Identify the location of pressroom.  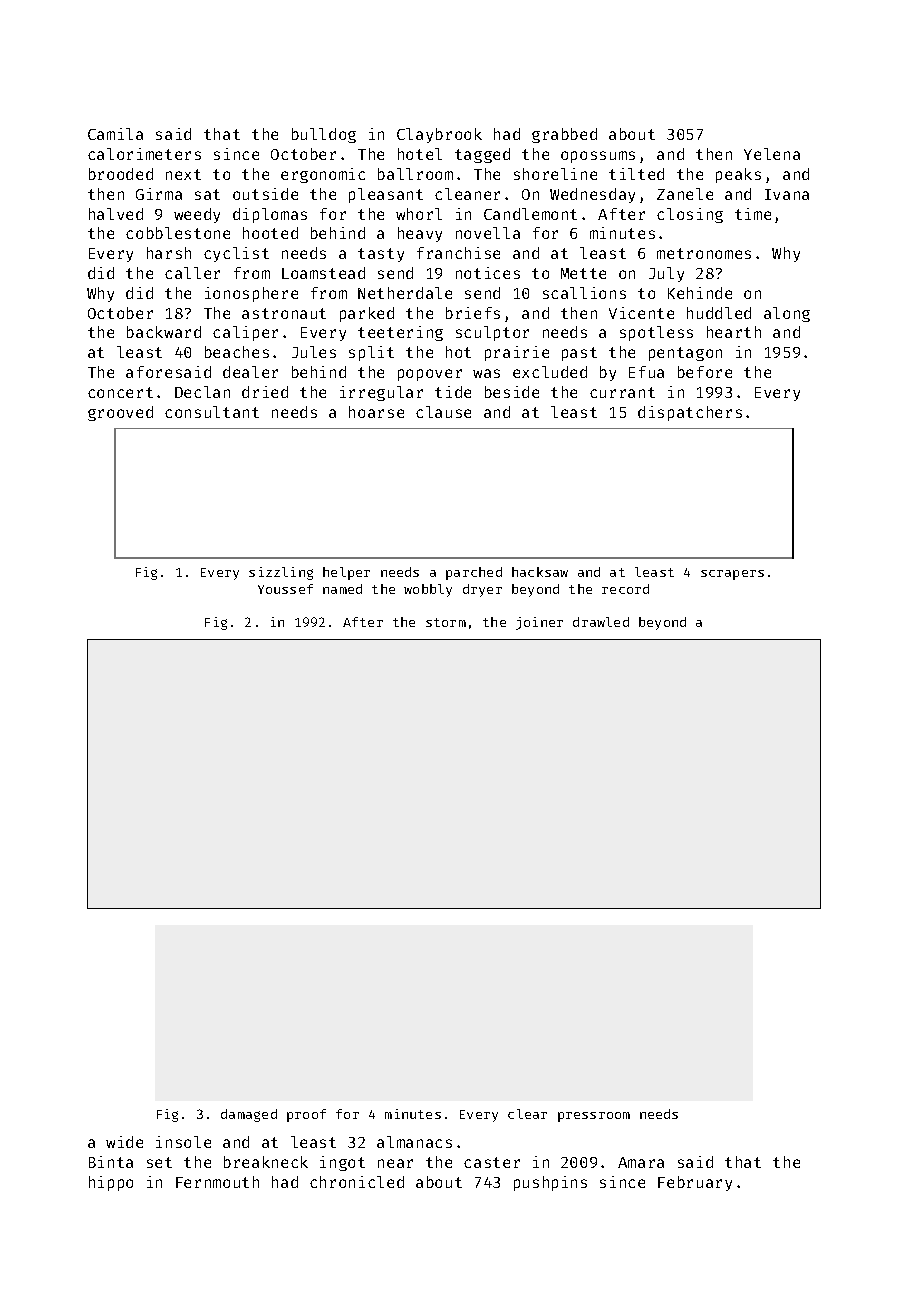
(594, 1117).
